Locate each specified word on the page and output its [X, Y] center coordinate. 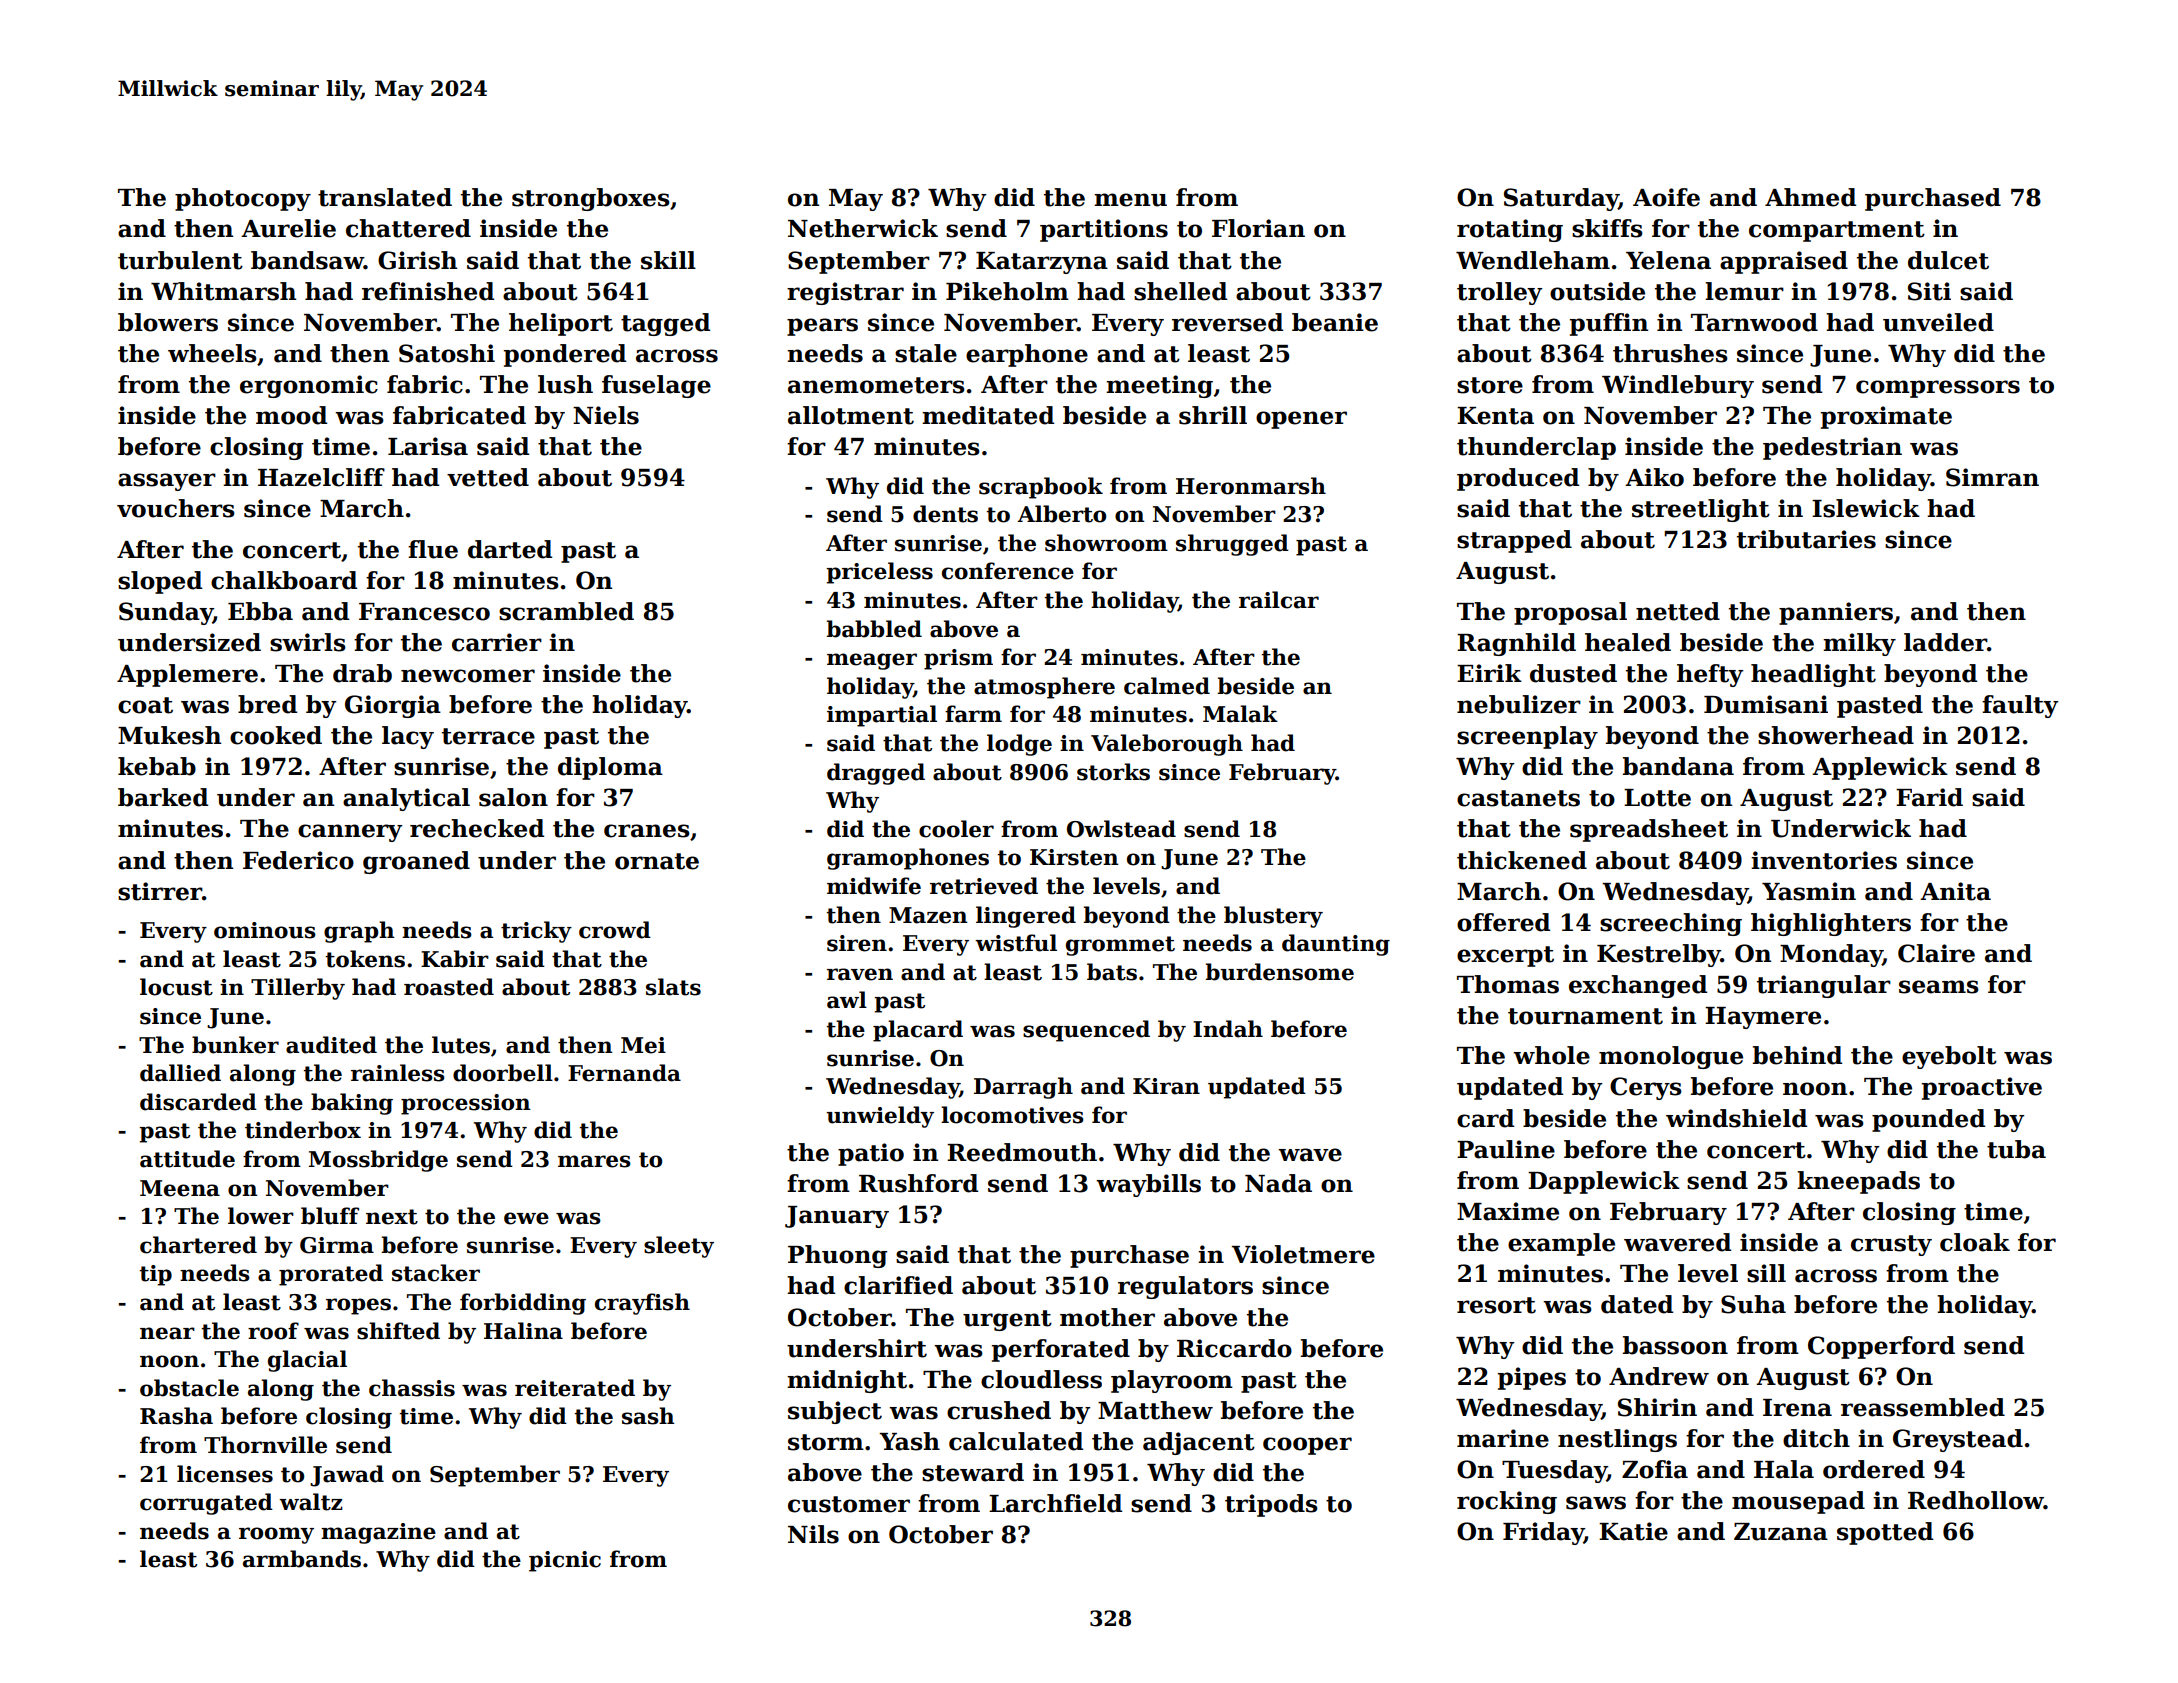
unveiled [1938, 322]
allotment [851, 415]
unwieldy [880, 1117]
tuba [2016, 1149]
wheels [212, 353]
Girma [337, 1245]
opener [1301, 420]
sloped [160, 582]
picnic [565, 1561]
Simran [1992, 477]
